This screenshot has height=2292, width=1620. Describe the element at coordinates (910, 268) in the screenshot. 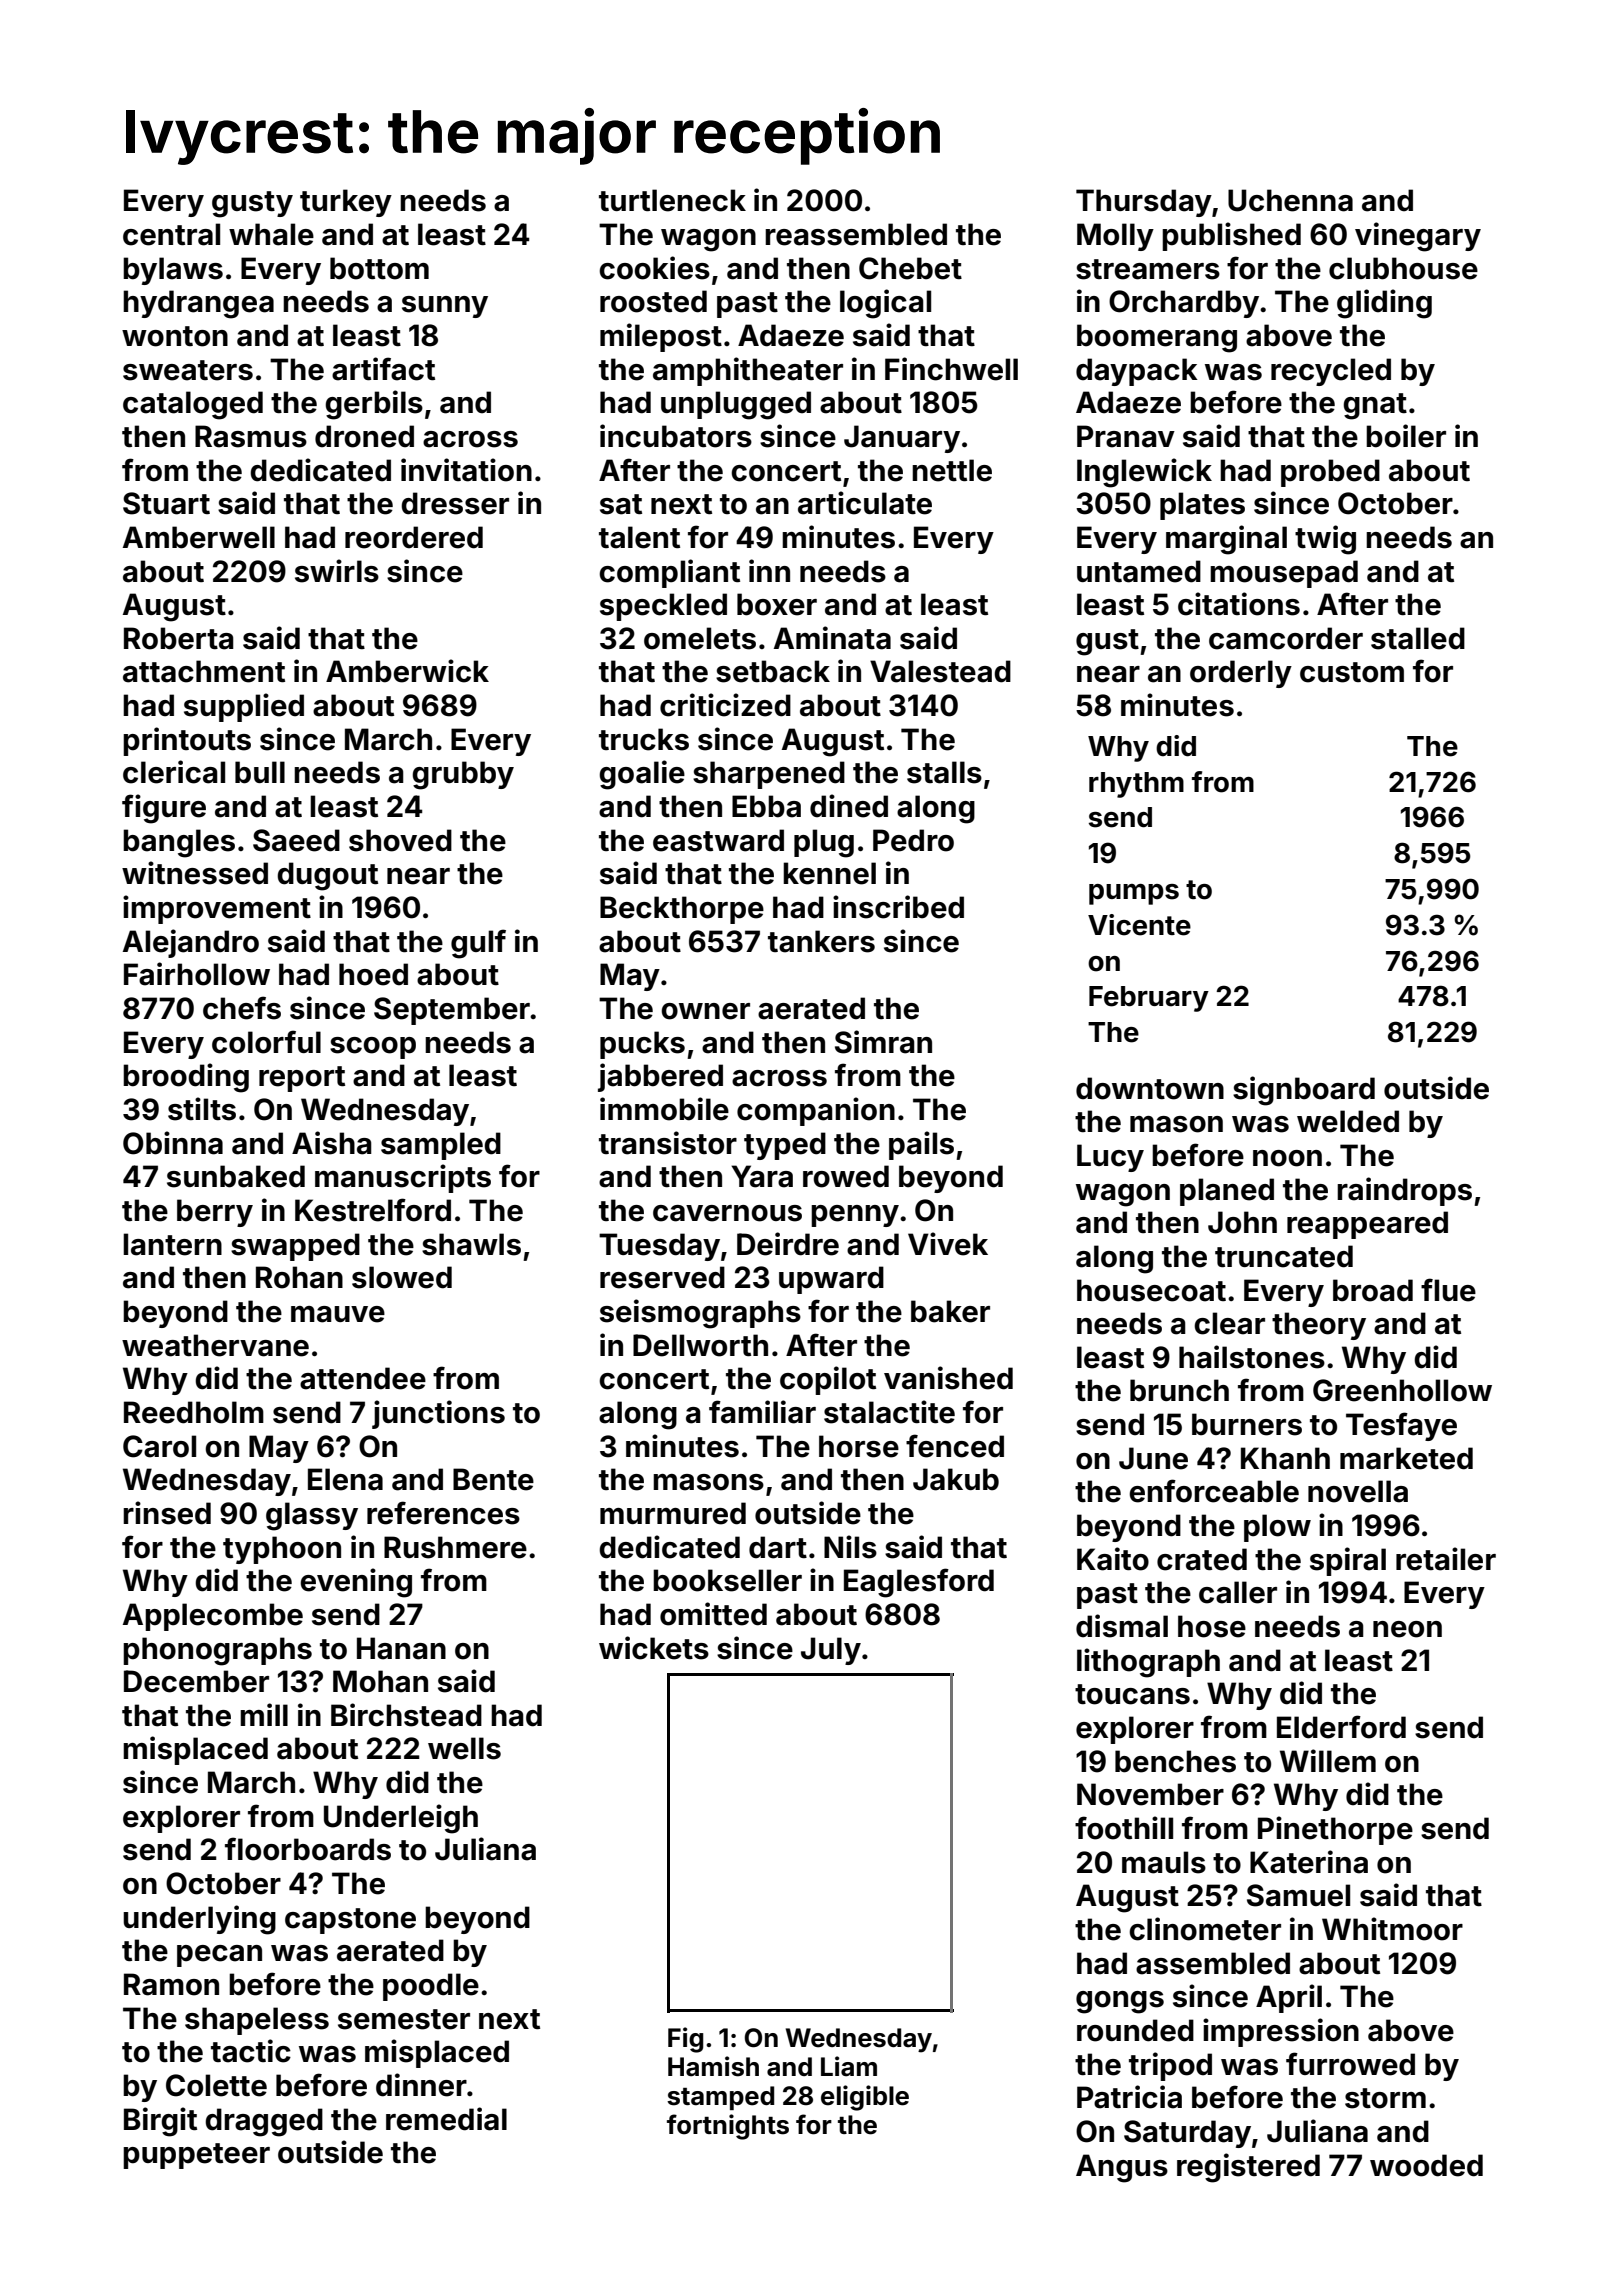

I see `Chebet` at that location.
